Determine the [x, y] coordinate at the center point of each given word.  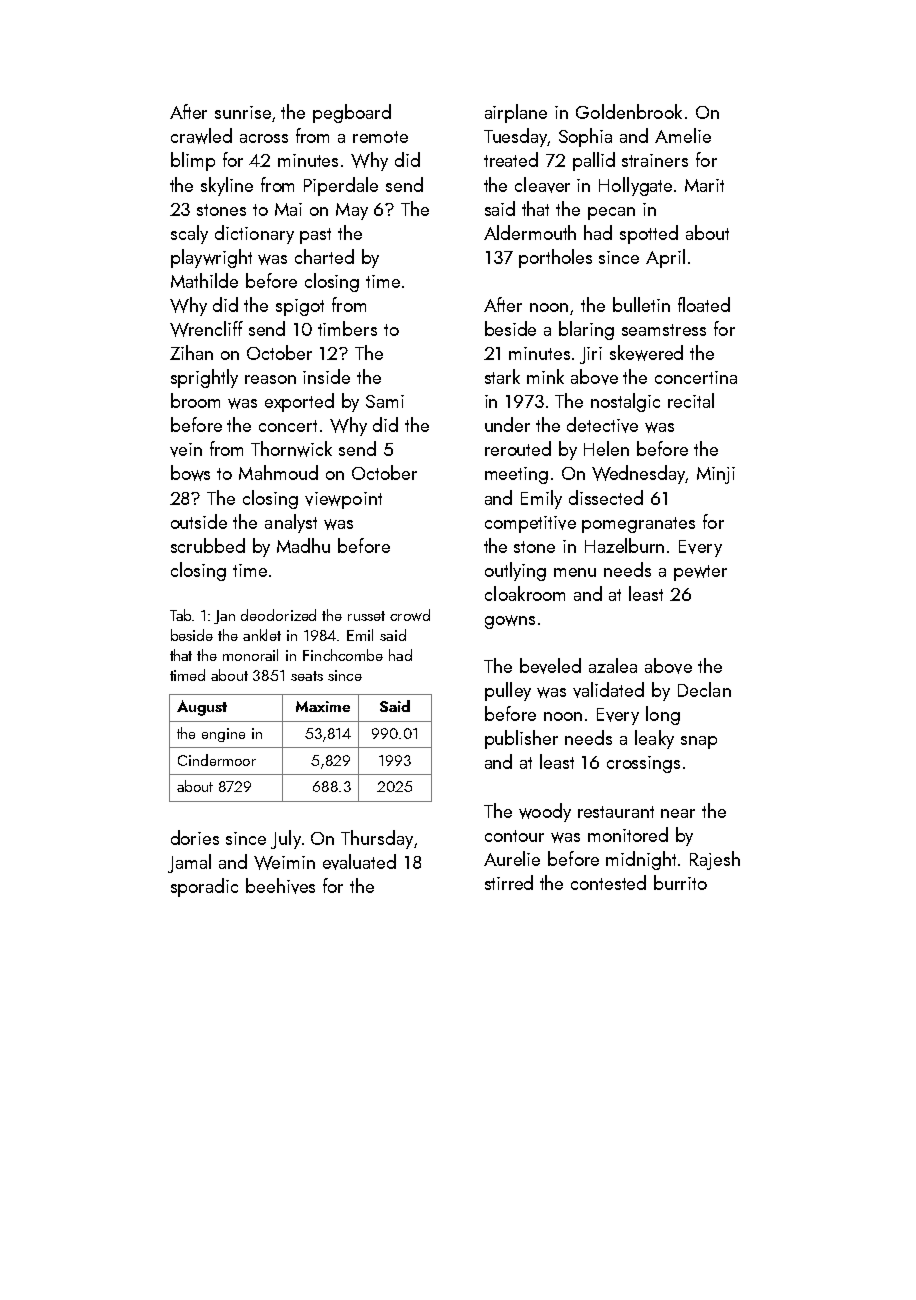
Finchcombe [343, 655]
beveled [550, 666]
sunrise [243, 112]
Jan [224, 617]
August [202, 708]
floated [704, 304]
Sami [385, 401]
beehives [280, 886]
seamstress [664, 330]
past [315, 236]
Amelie [683, 135]
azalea [613, 665]
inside [326, 376]
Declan [704, 689]
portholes [555, 258]
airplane [516, 113]
